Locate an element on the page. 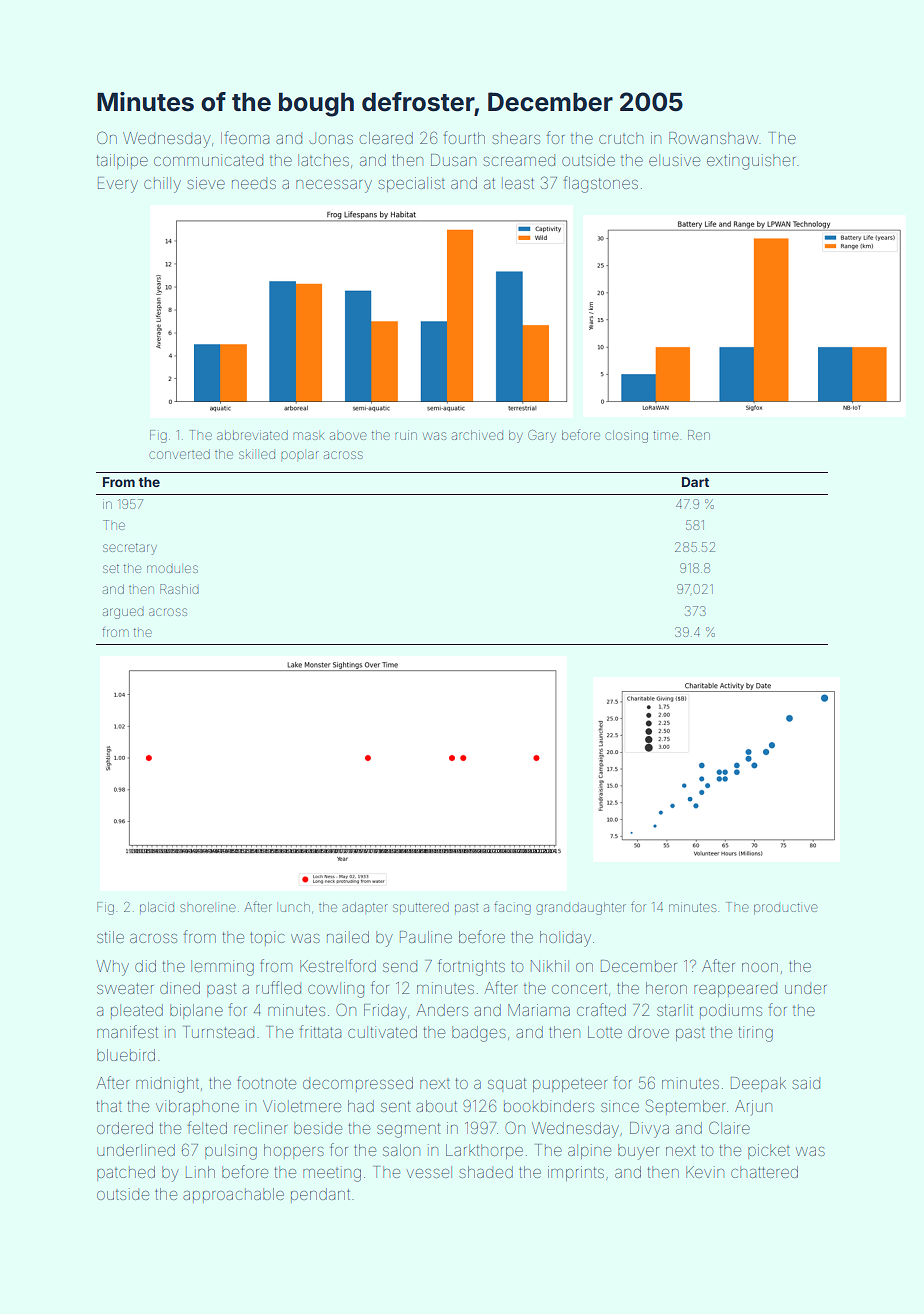  Dart is located at coordinates (695, 482).
